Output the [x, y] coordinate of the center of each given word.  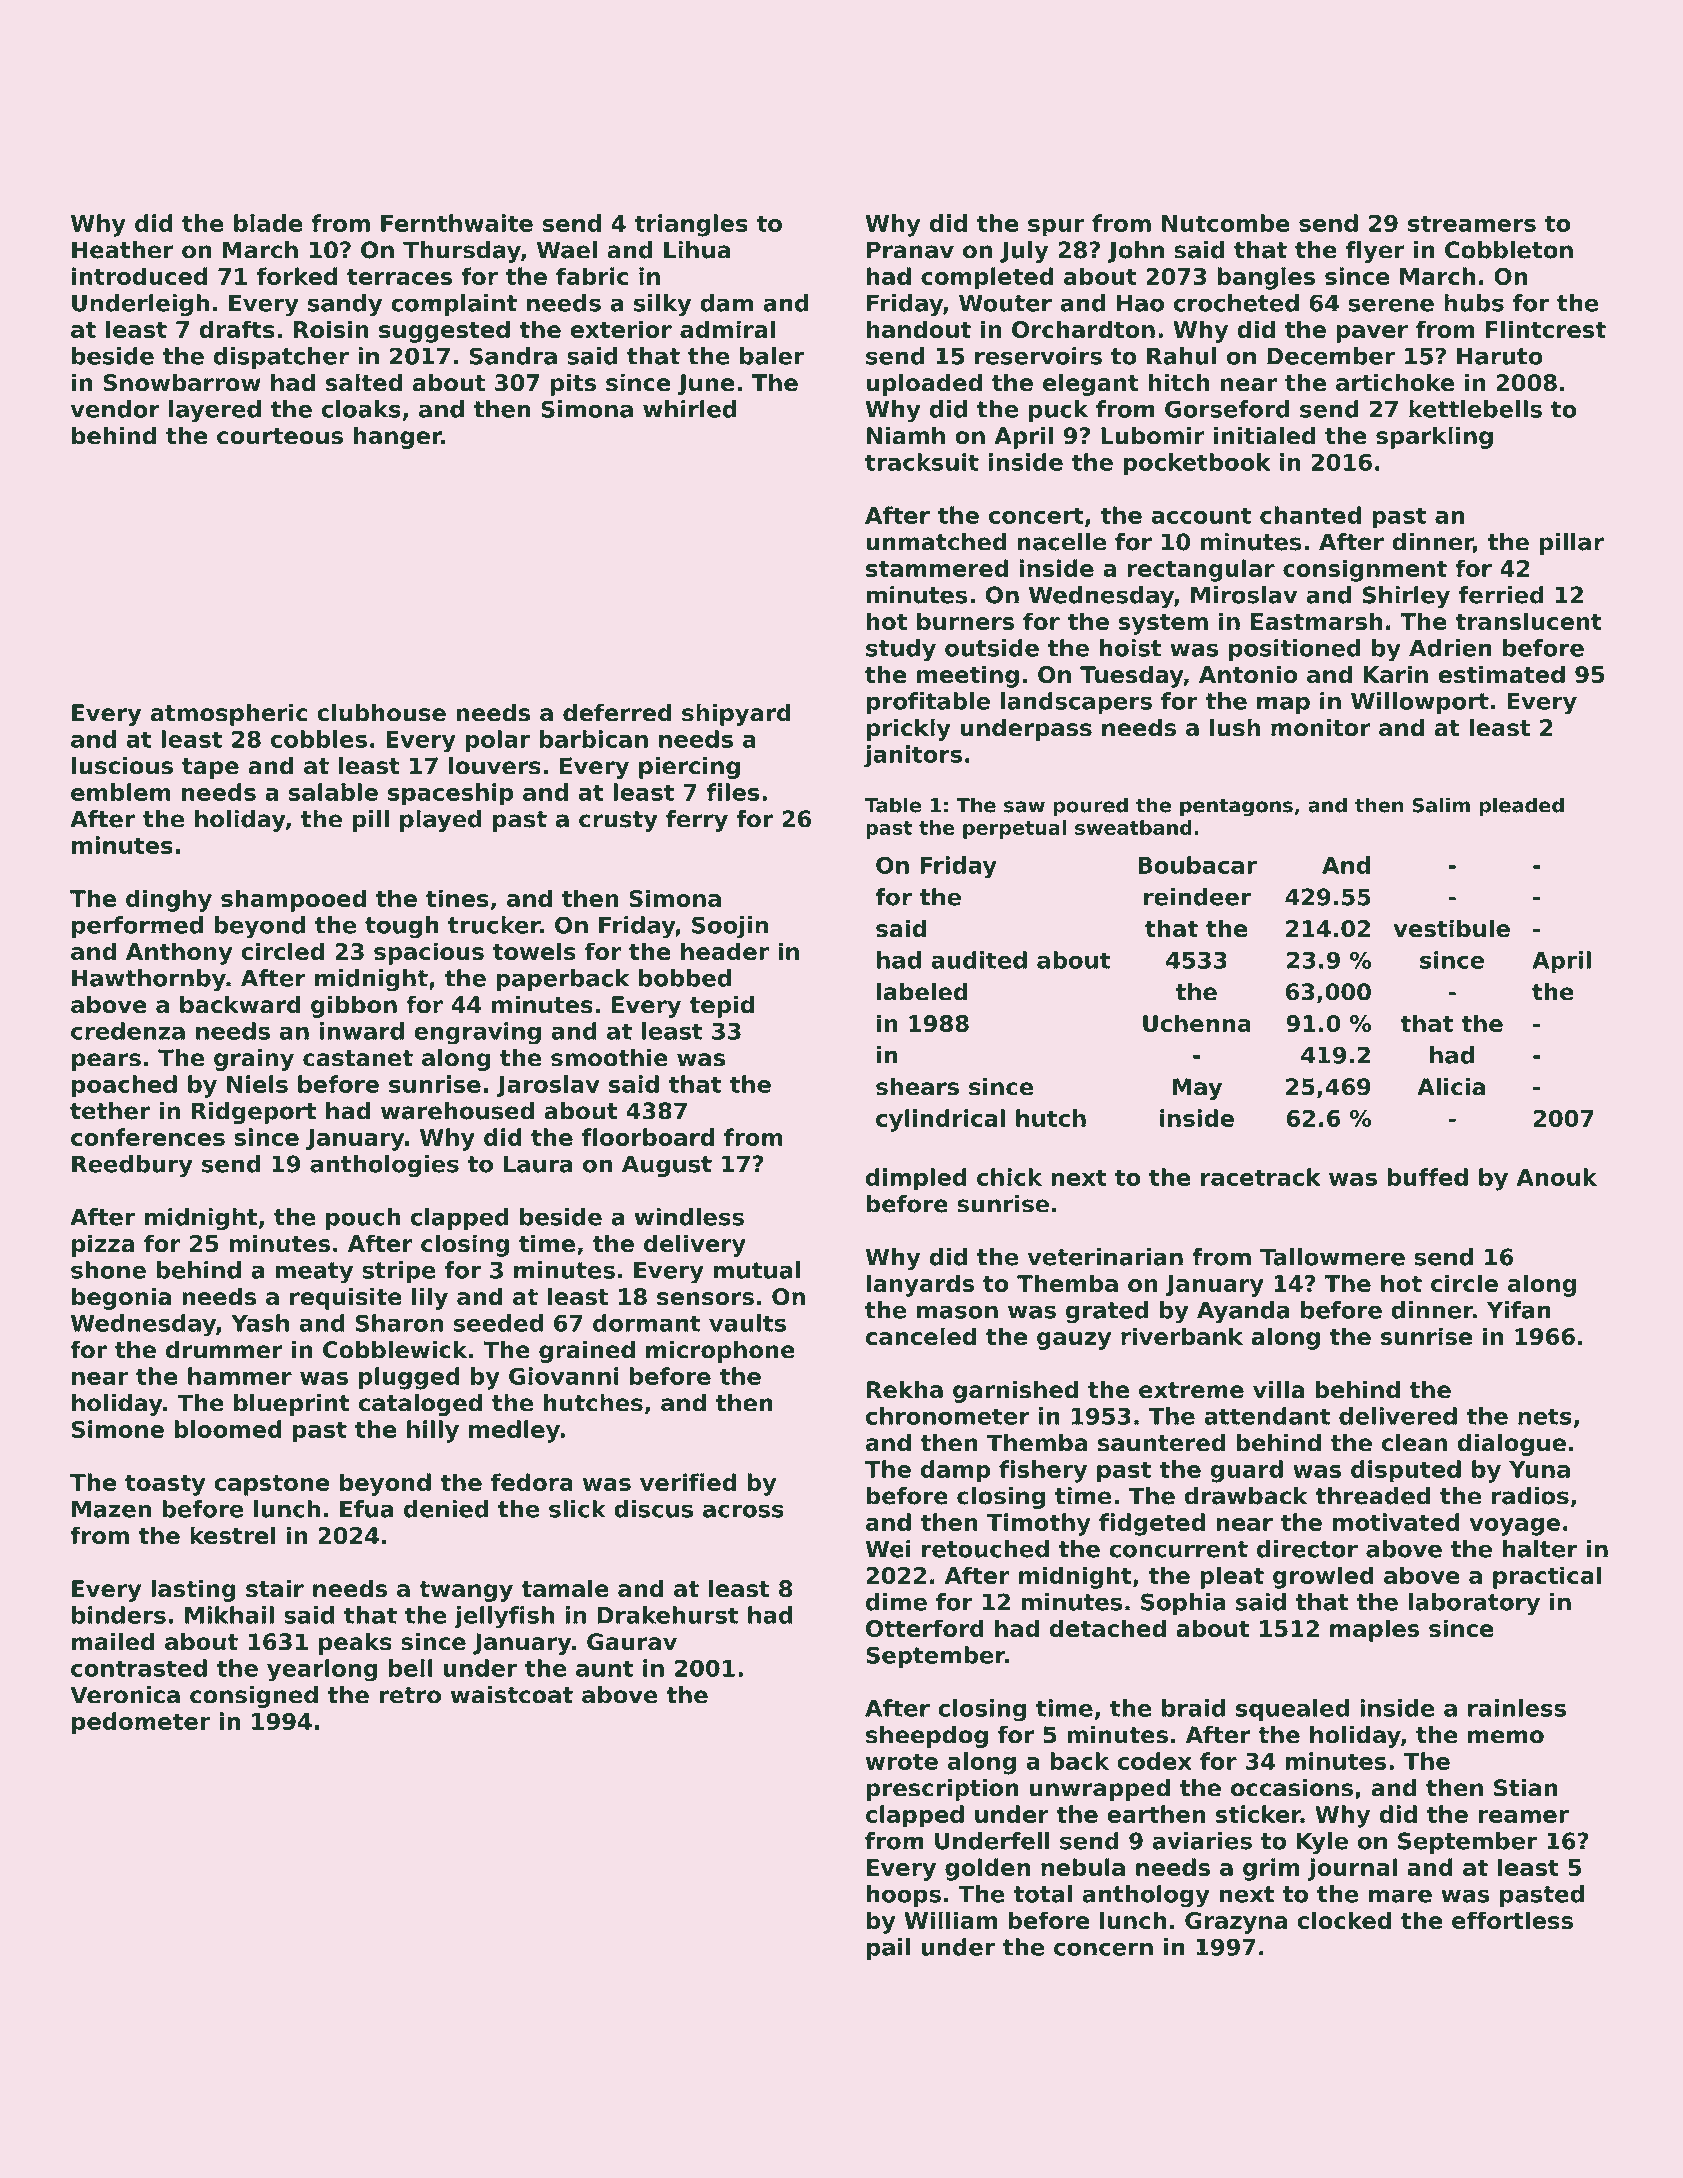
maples [1374, 1630]
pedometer [141, 1723]
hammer [240, 1376]
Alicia [1451, 1087]
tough [402, 927]
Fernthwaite [457, 223]
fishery [1043, 1471]
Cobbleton [1509, 250]
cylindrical [940, 1120]
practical [1547, 1577]
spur [1056, 228]
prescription [943, 1790]
